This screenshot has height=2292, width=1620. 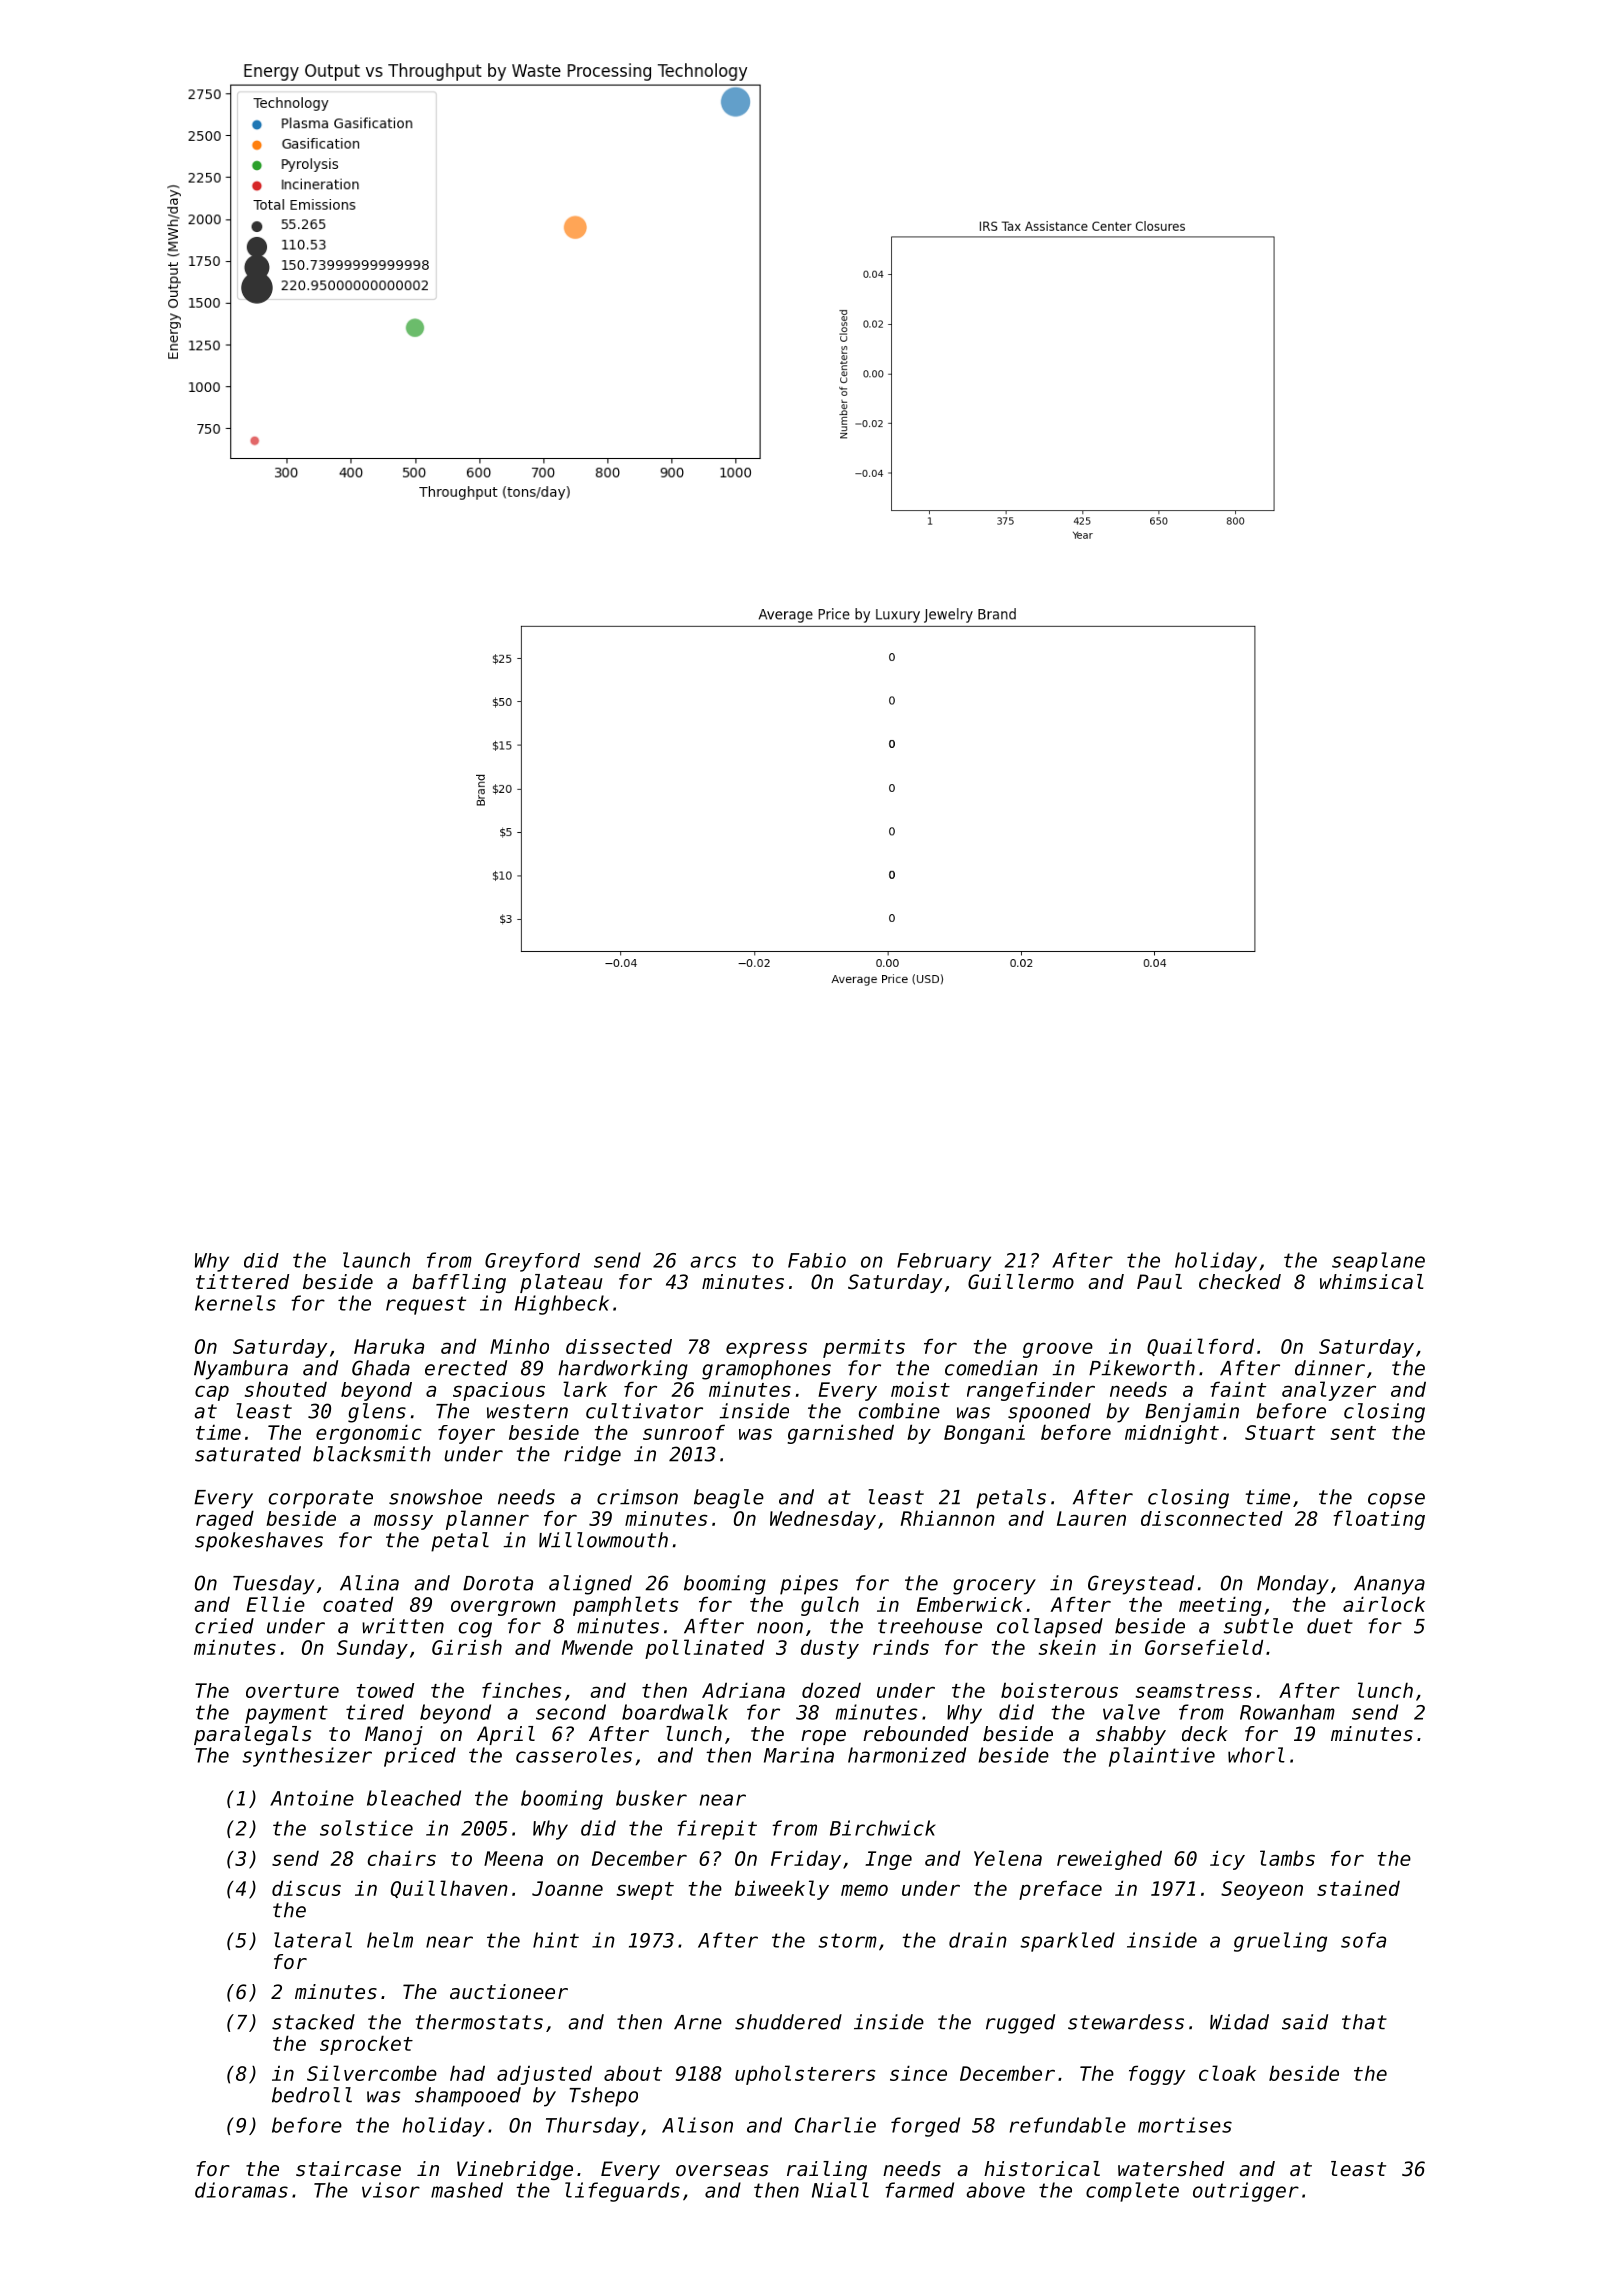 What do you see at coordinates (1159, 1281) in the screenshot?
I see `Paul` at bounding box center [1159, 1281].
